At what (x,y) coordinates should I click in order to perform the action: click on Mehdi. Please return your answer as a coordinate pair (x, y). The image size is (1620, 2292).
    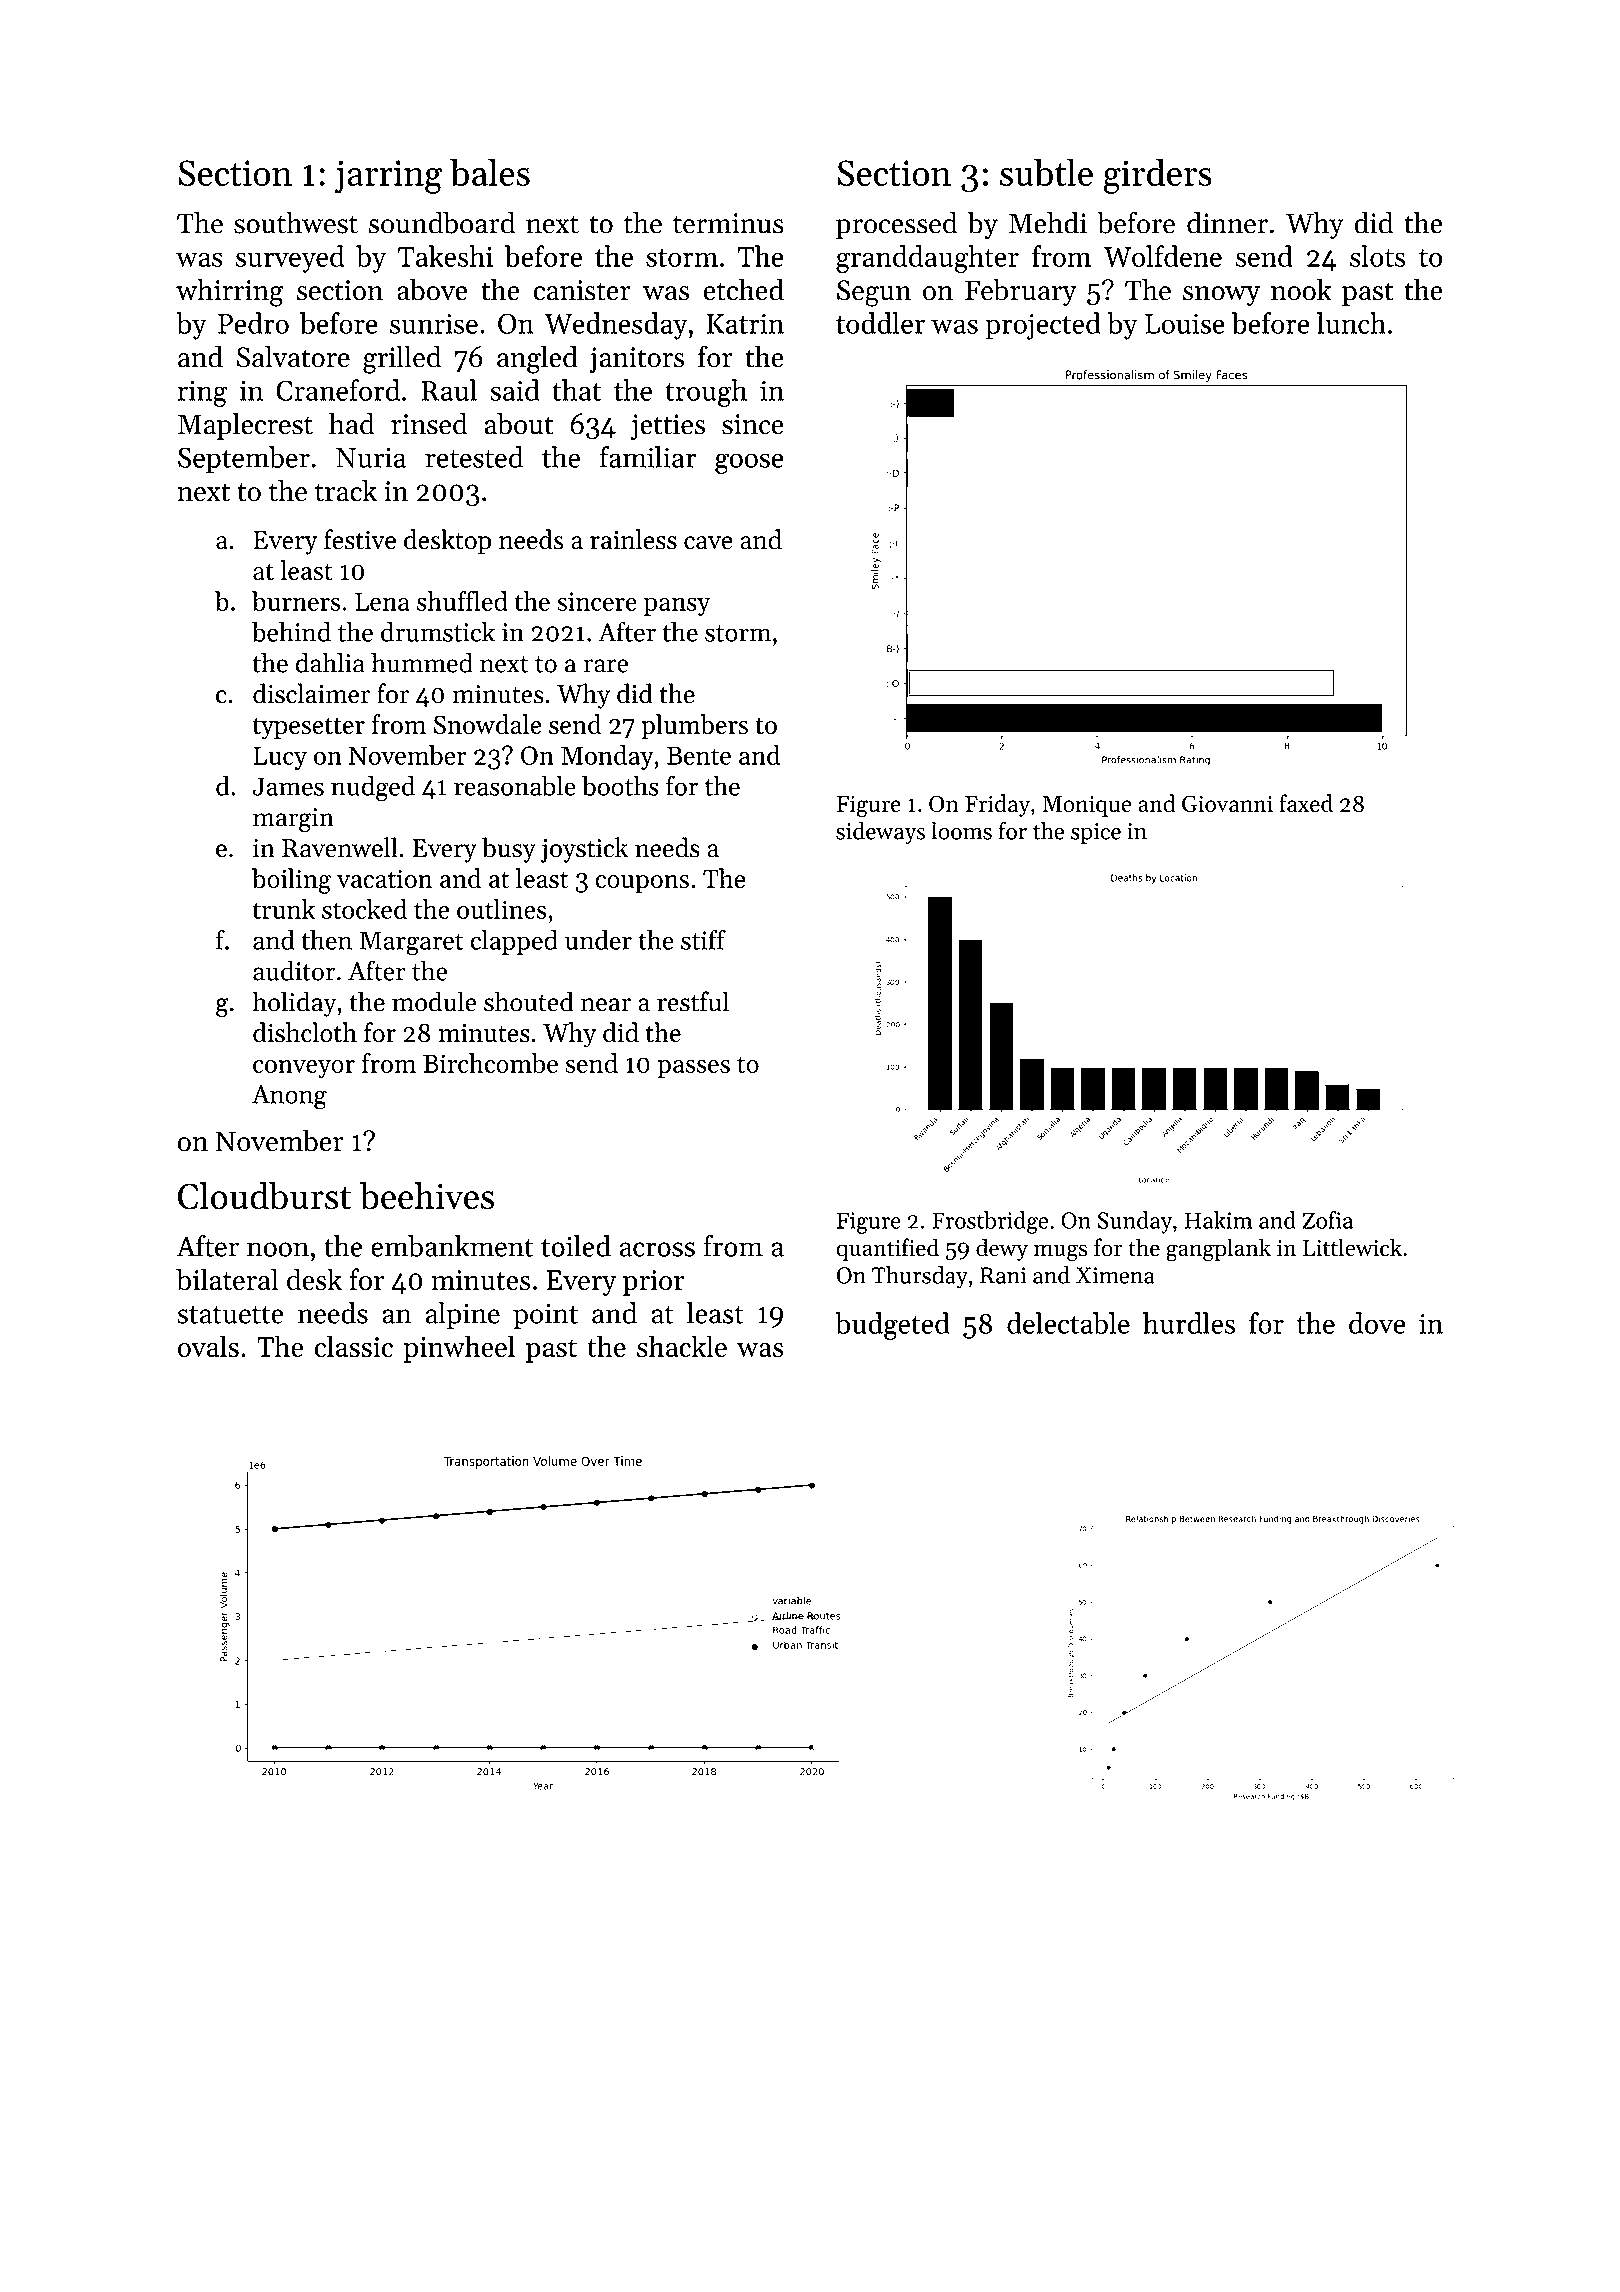
    Looking at the image, I should click on (1048, 223).
